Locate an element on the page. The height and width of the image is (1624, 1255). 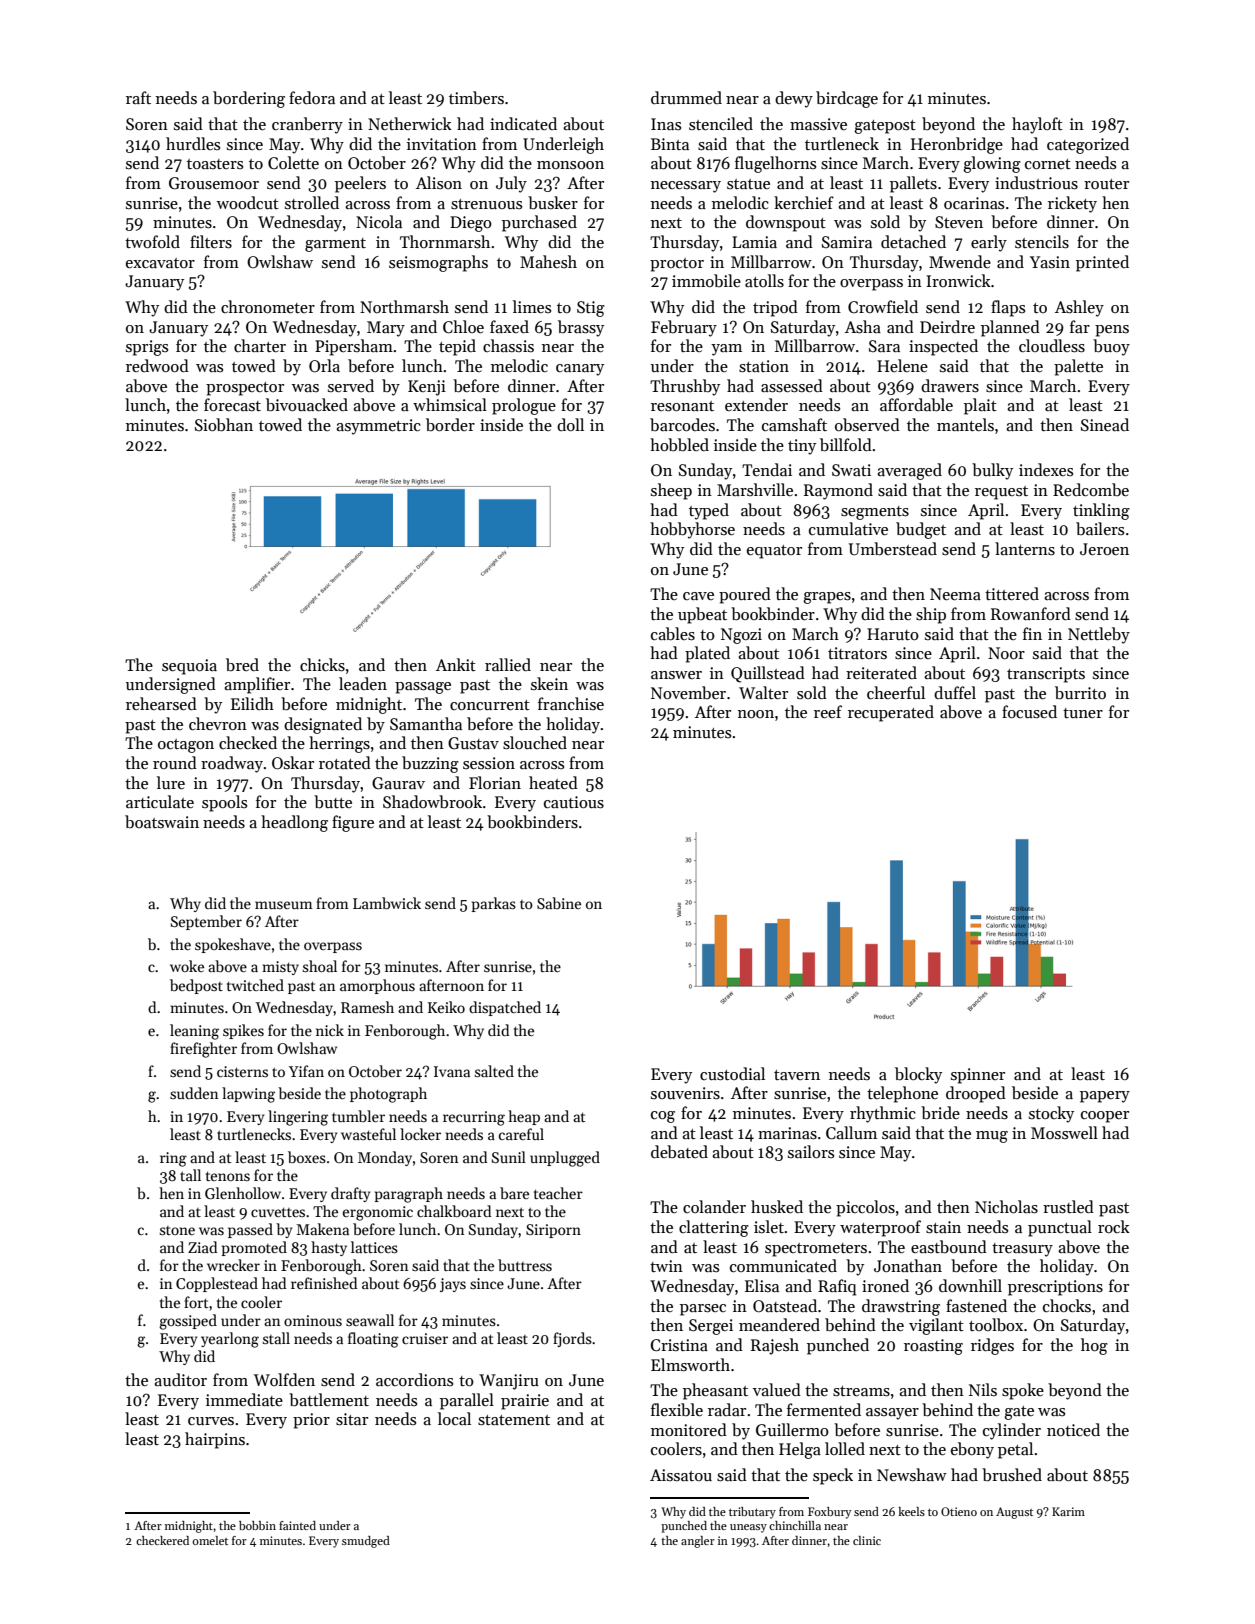
tumbler is located at coordinates (358, 1116).
